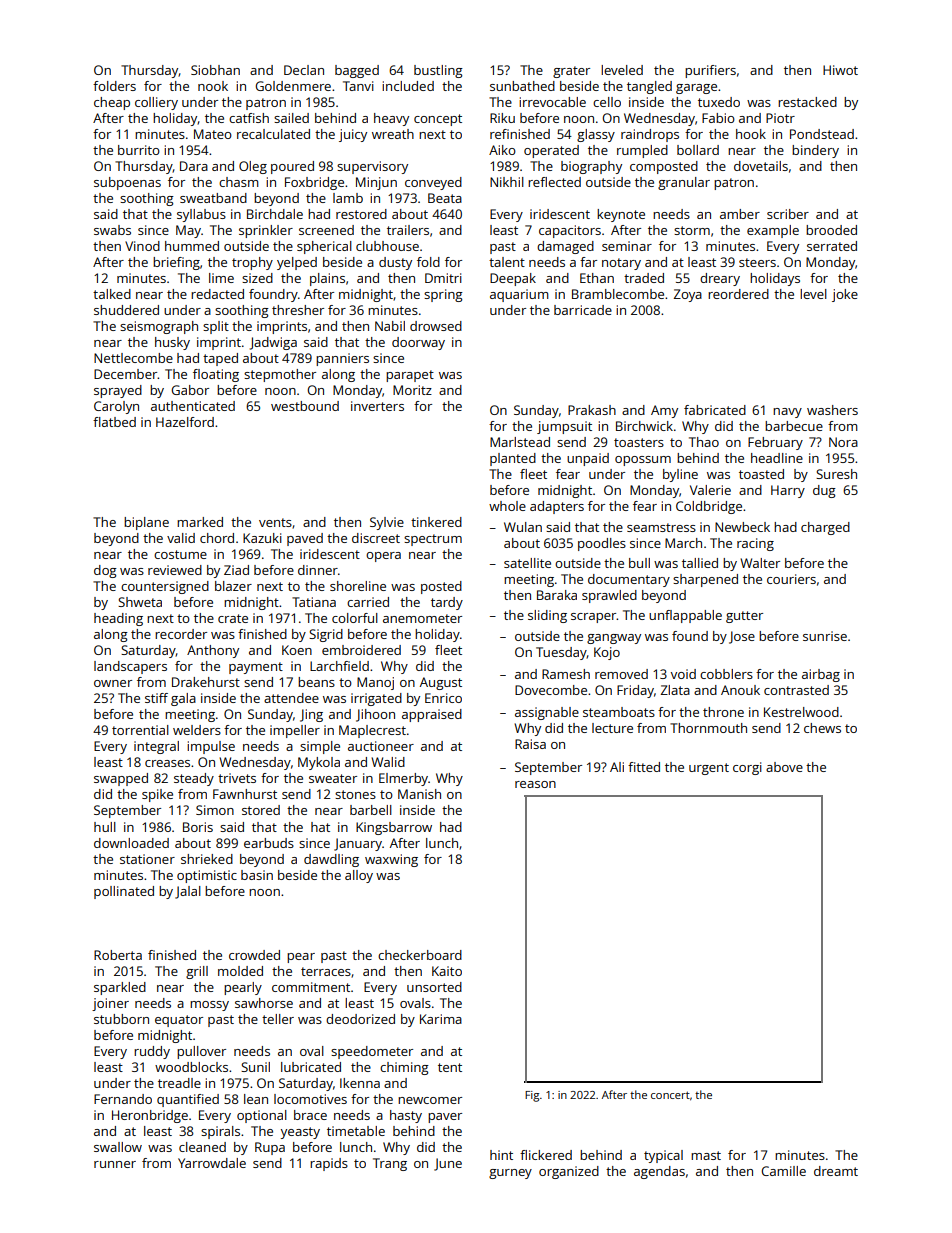 The height and width of the document is (1233, 952). What do you see at coordinates (710, 71) in the document?
I see `purifiers` at bounding box center [710, 71].
